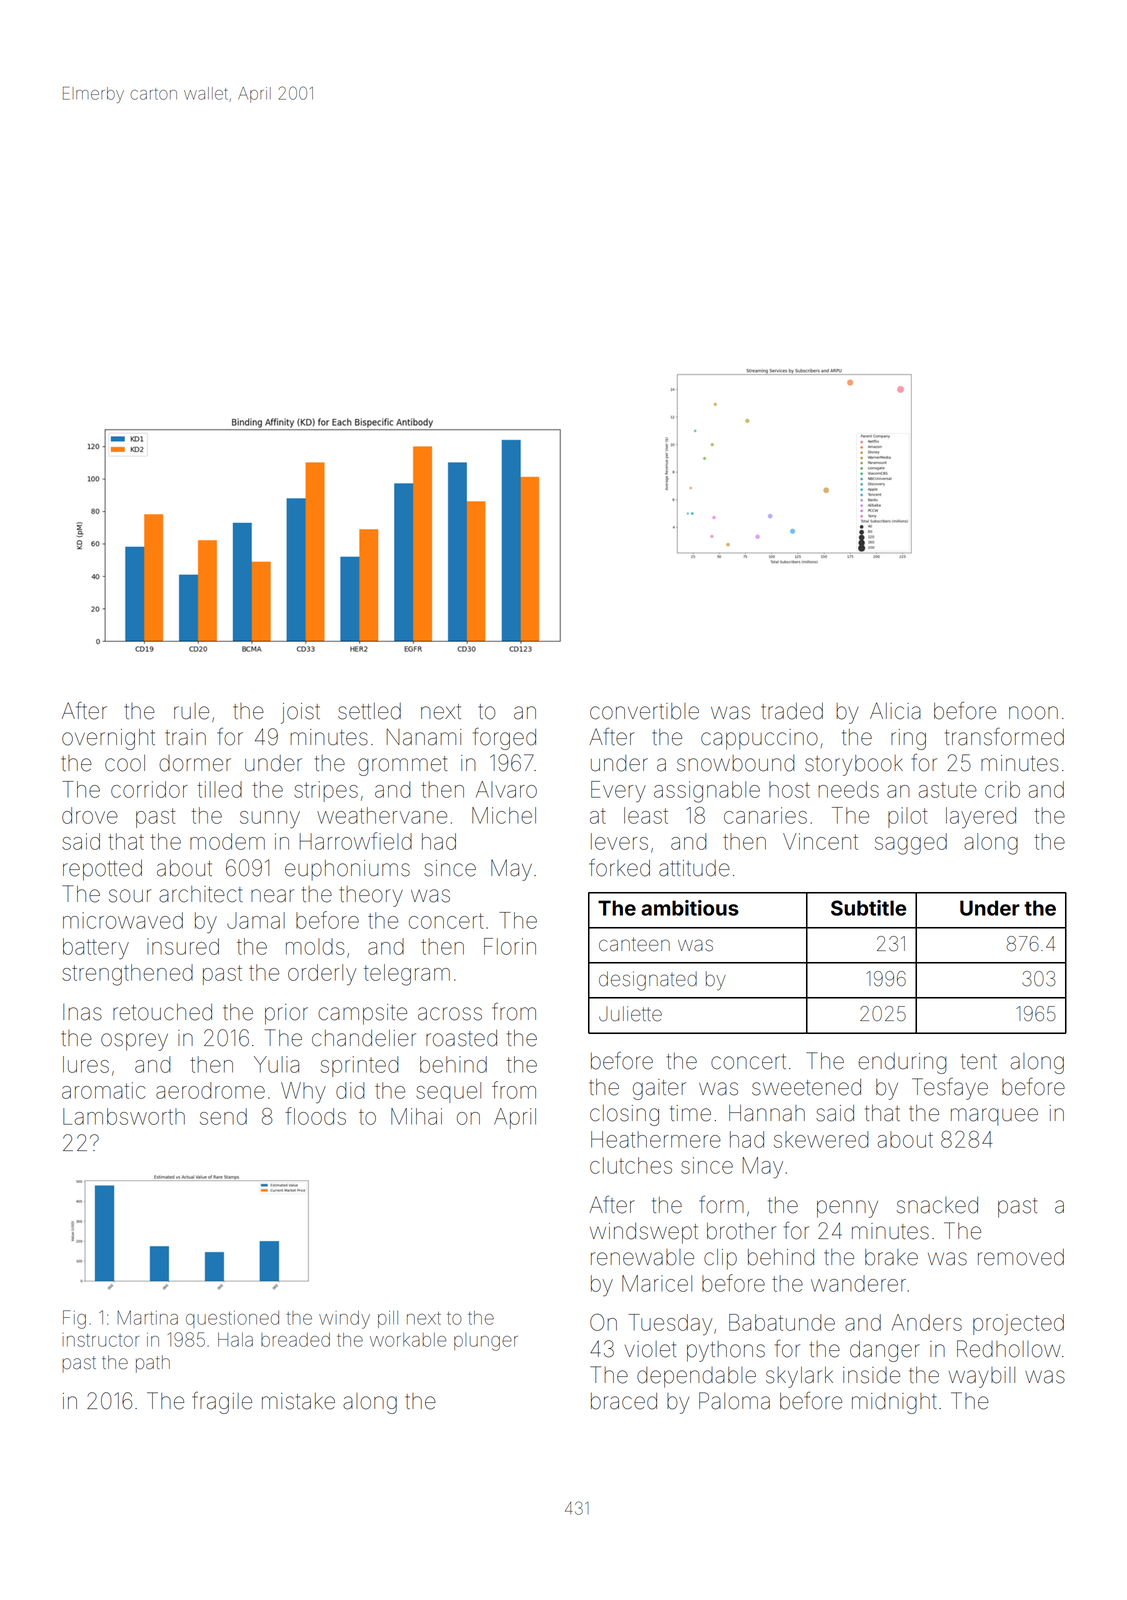  Describe the element at coordinates (648, 981) in the image. I see `designated` at that location.
